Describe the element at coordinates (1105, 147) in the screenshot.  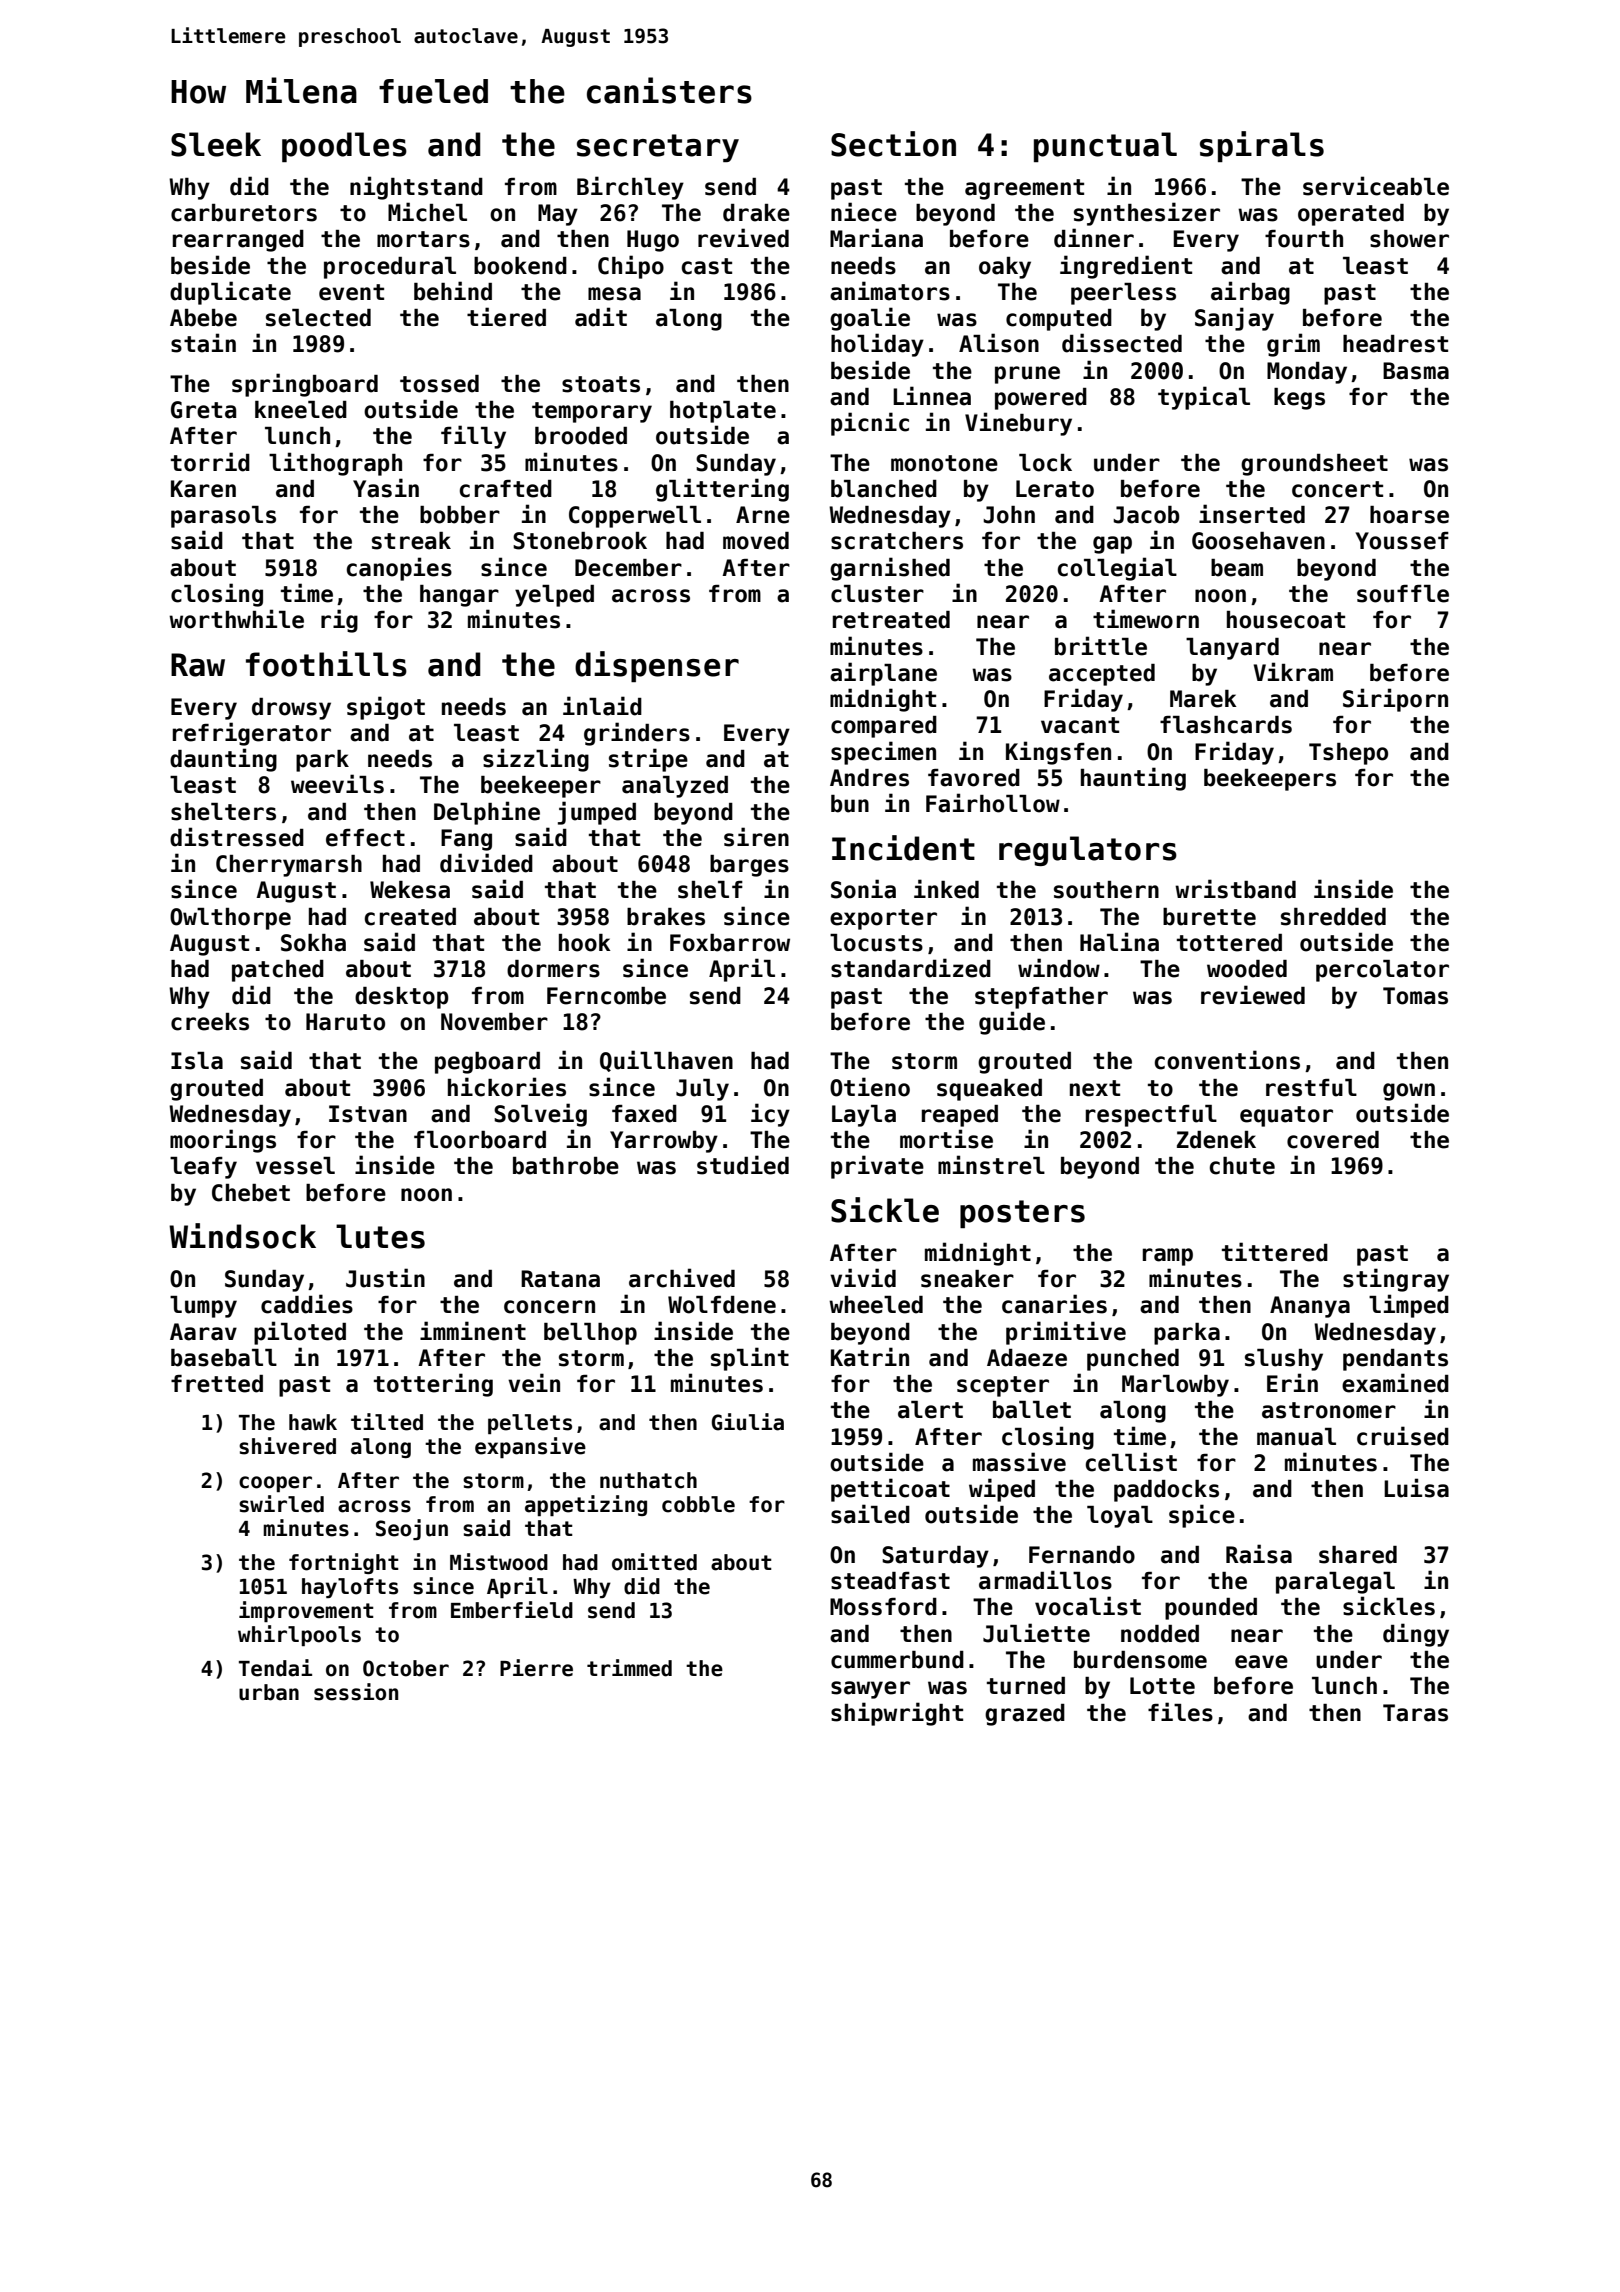
I see `punctual` at that location.
